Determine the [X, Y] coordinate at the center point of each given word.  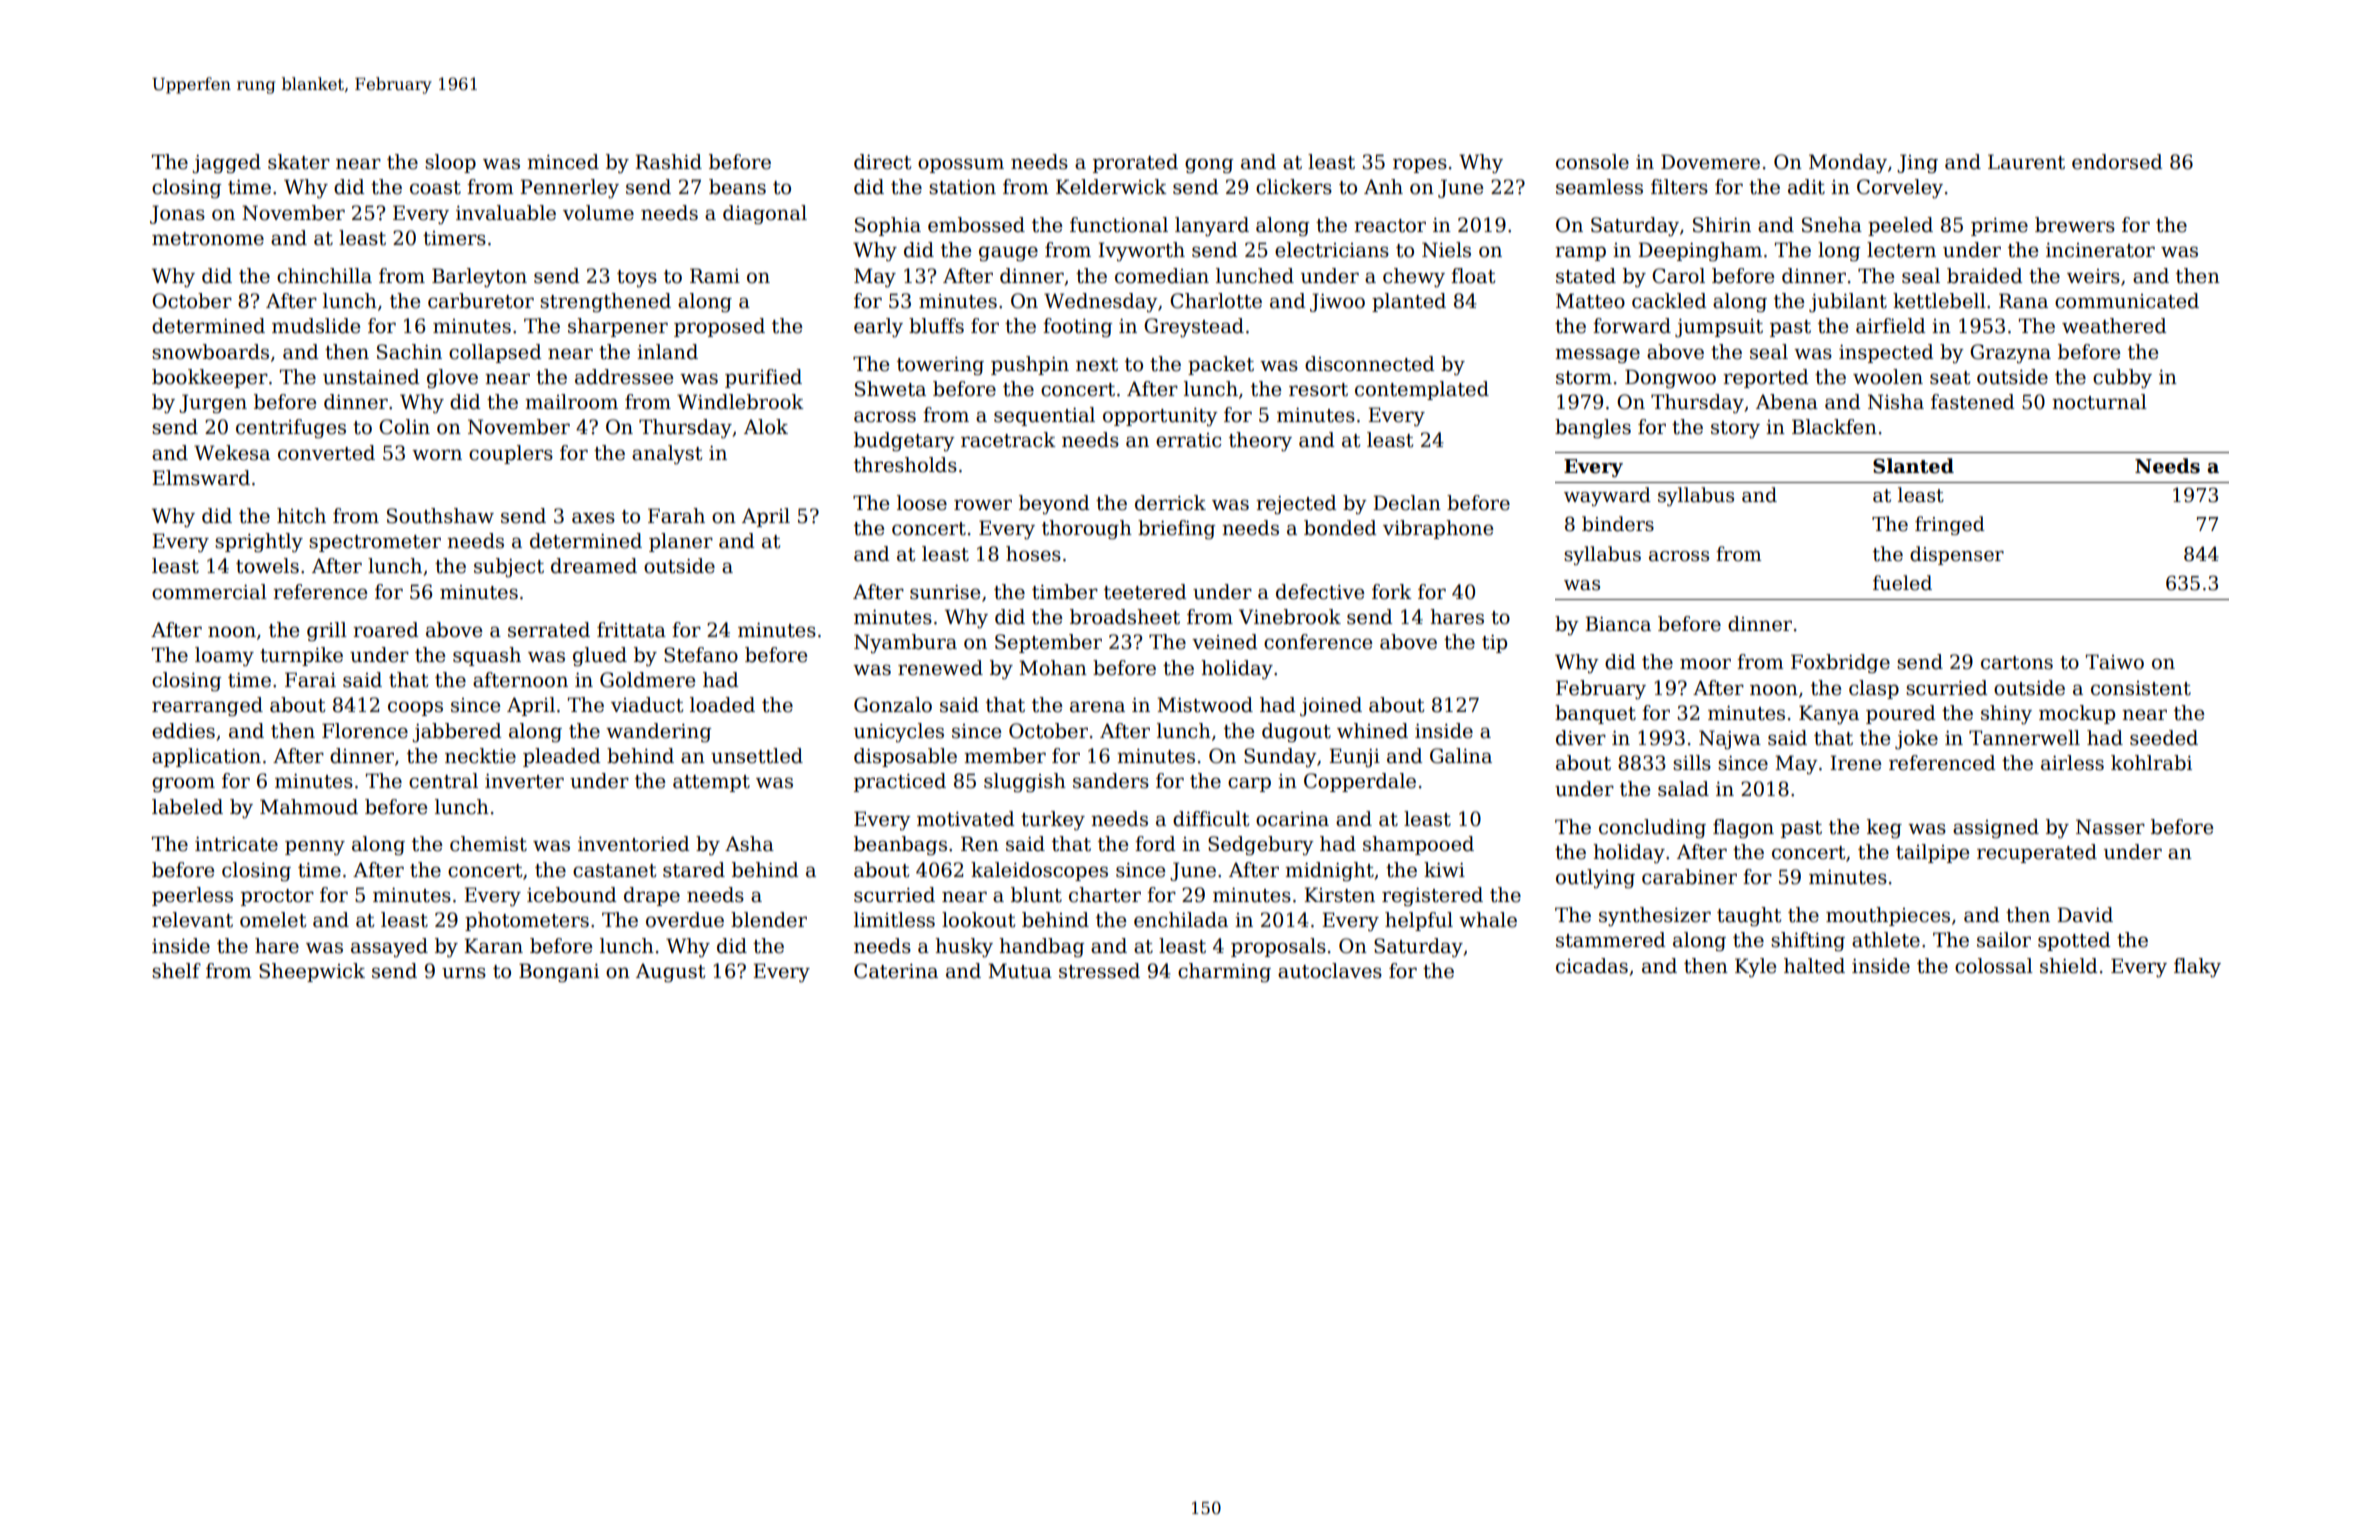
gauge [1008, 254]
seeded [2164, 738]
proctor [277, 897]
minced [563, 162]
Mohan [1053, 668]
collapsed [495, 353]
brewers [2075, 225]
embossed [976, 225]
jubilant [1848, 302]
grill [327, 631]
